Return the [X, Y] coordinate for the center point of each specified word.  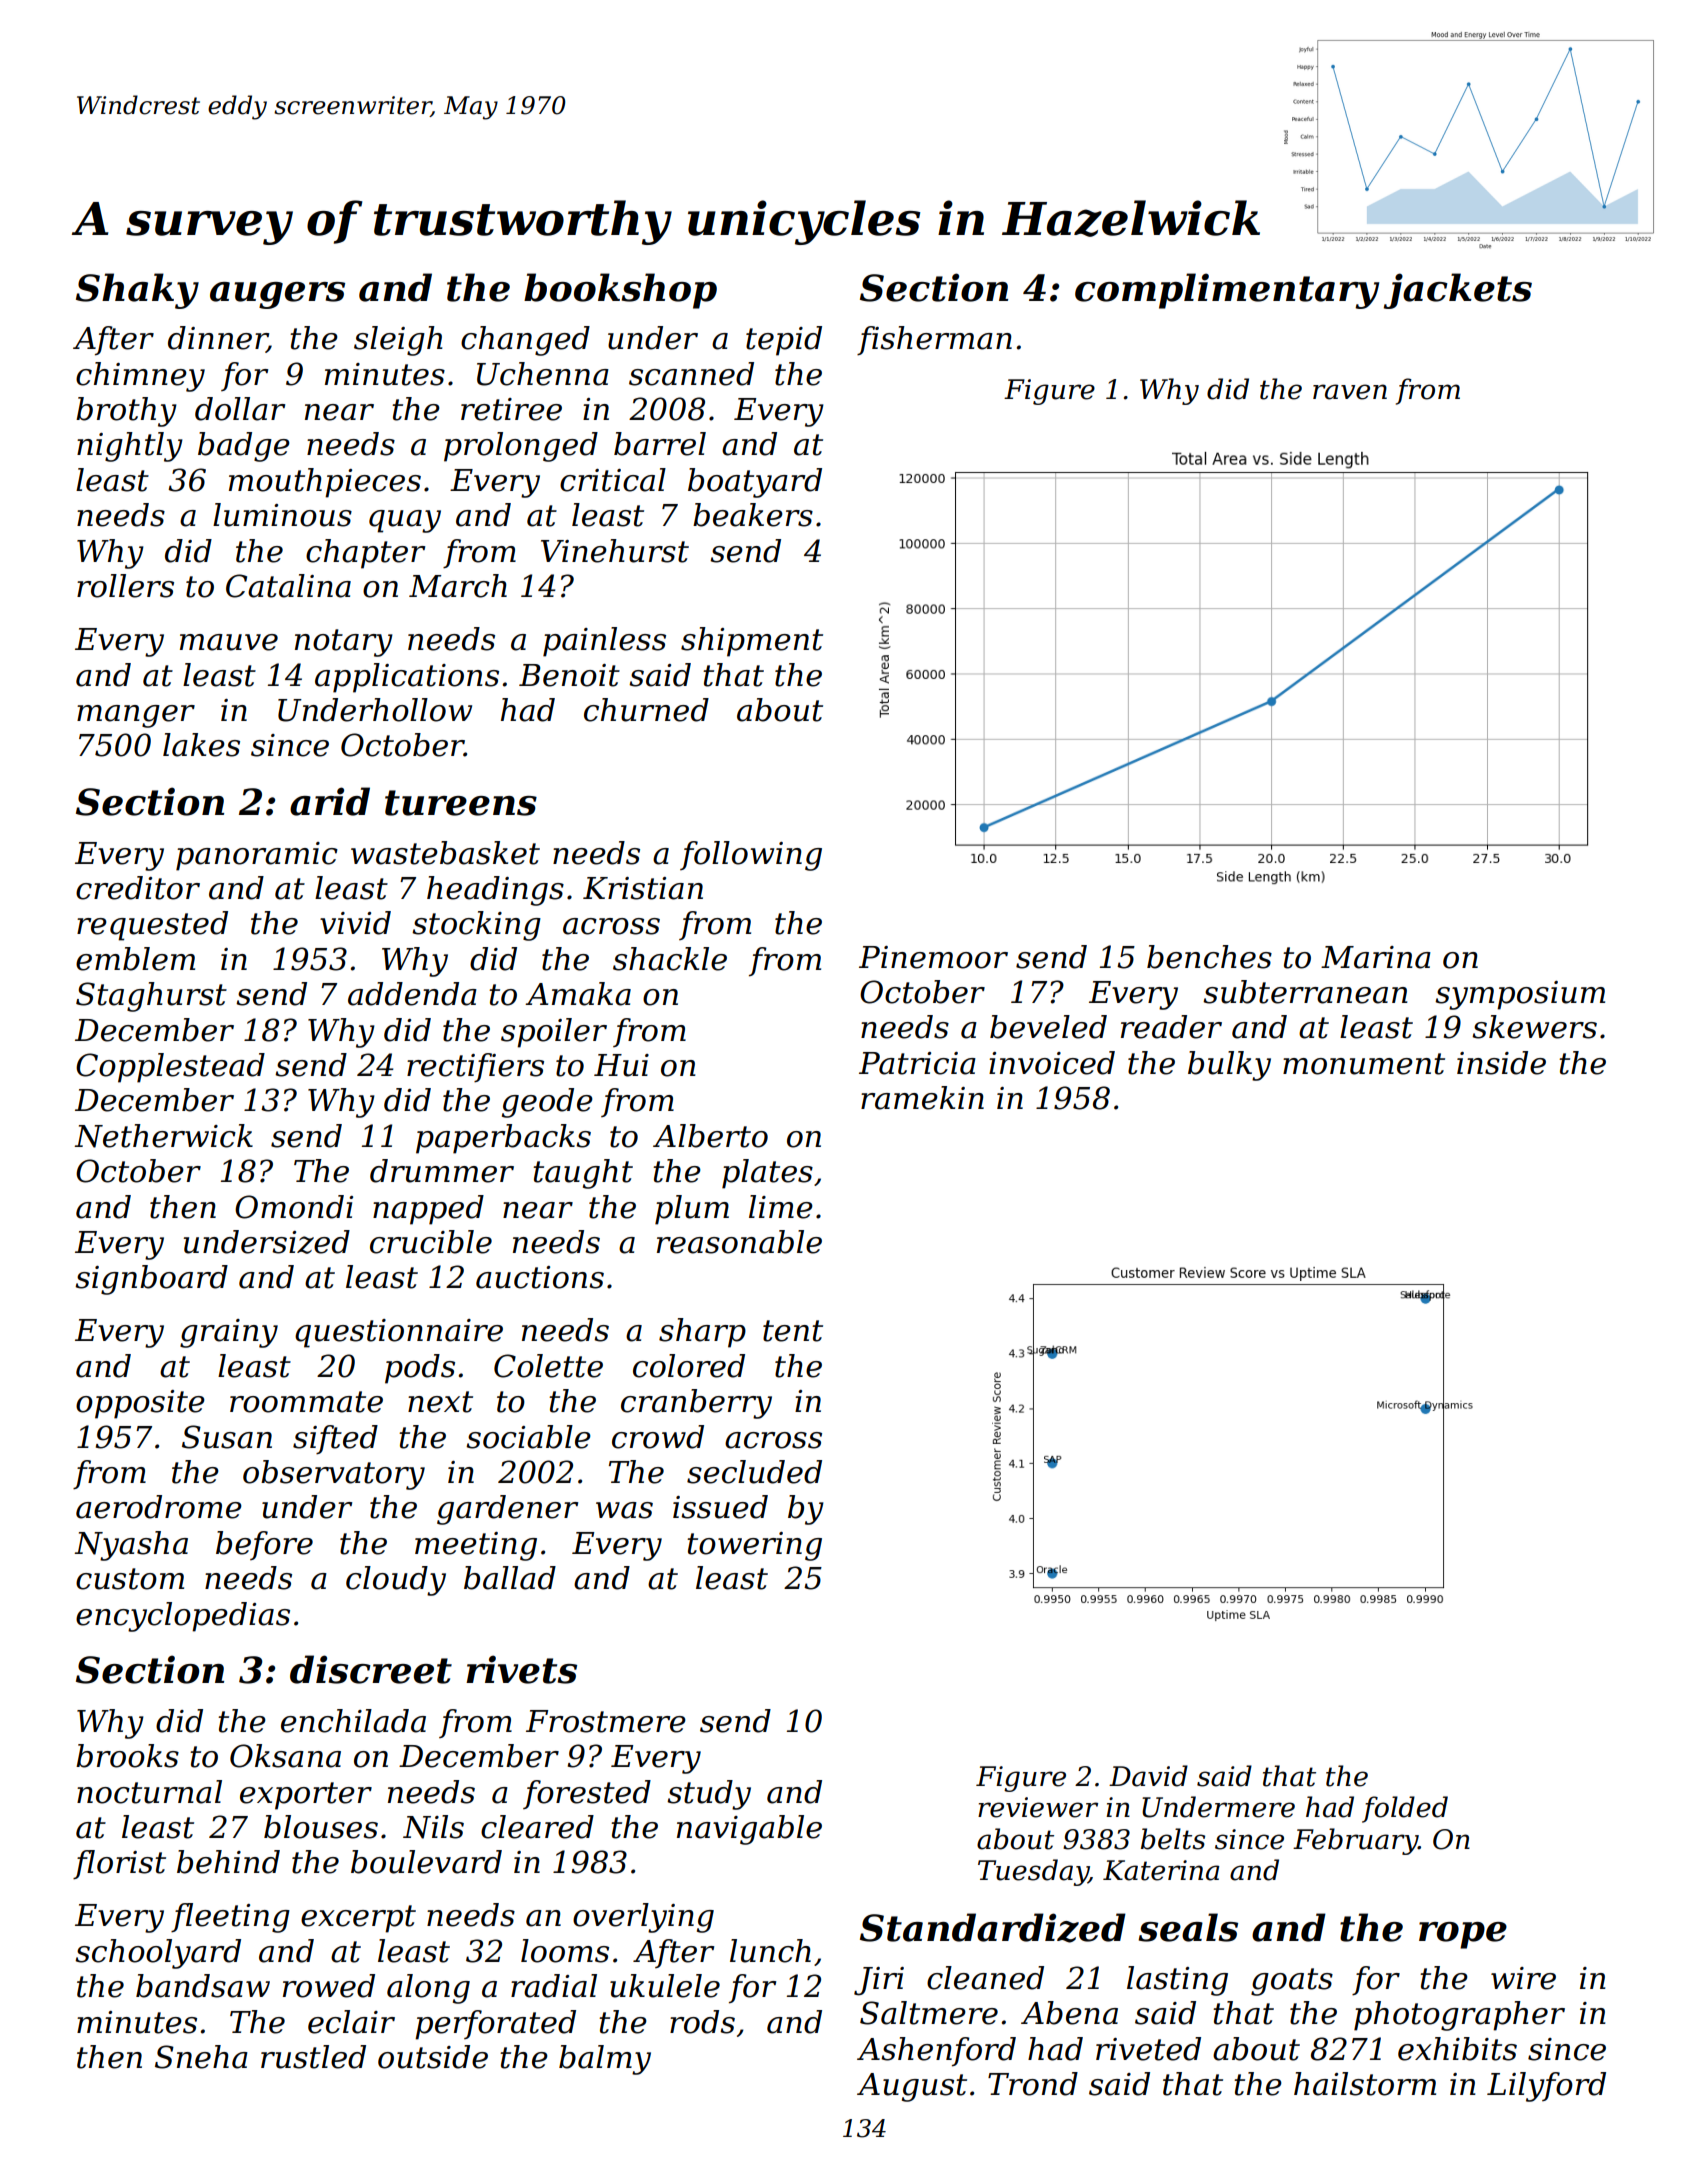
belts [1173, 1839]
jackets [1458, 291]
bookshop [620, 291]
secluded [754, 1472]
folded [1405, 1809]
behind [228, 1862]
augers [277, 295]
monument [1364, 1064]
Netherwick [163, 1136]
